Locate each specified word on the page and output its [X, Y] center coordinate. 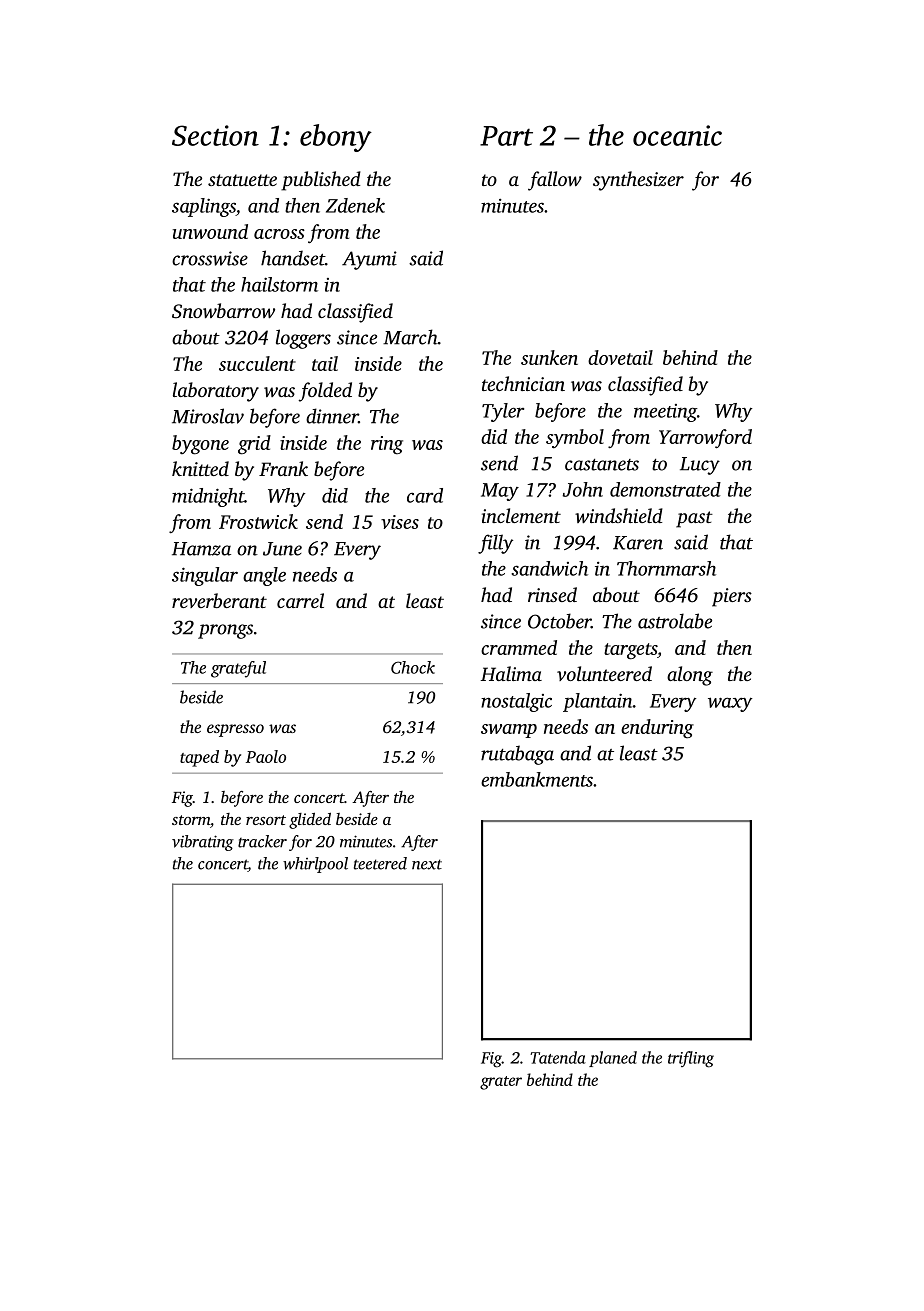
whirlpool [315, 865]
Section [215, 135]
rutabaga [517, 755]
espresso [235, 730]
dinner [332, 416]
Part [506, 136]
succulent [257, 363]
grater [501, 1083]
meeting [665, 413]
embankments [537, 779]
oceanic [677, 135]
